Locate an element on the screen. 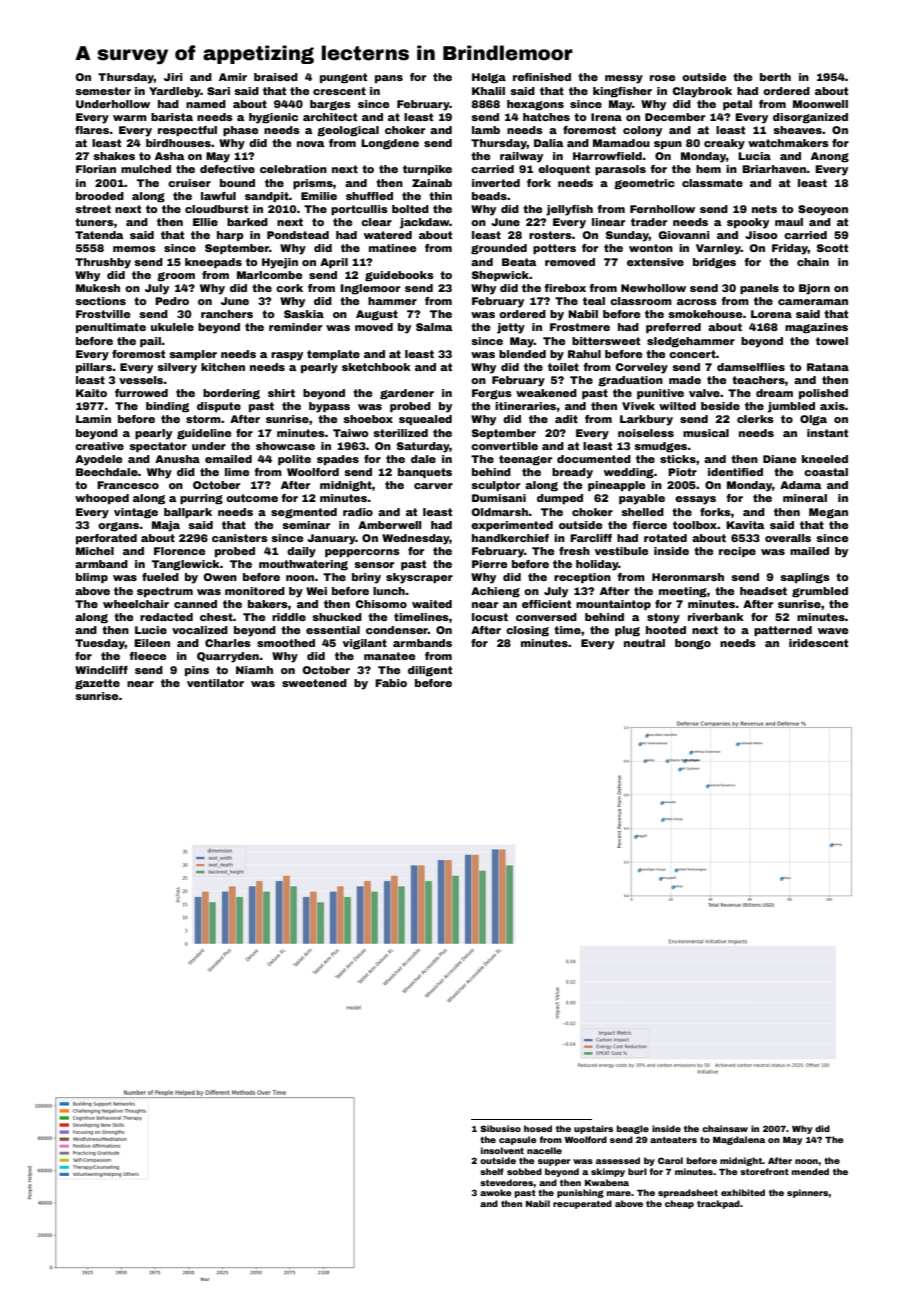 The width and height of the screenshot is (924, 1308). Longdene is located at coordinates (390, 144).
